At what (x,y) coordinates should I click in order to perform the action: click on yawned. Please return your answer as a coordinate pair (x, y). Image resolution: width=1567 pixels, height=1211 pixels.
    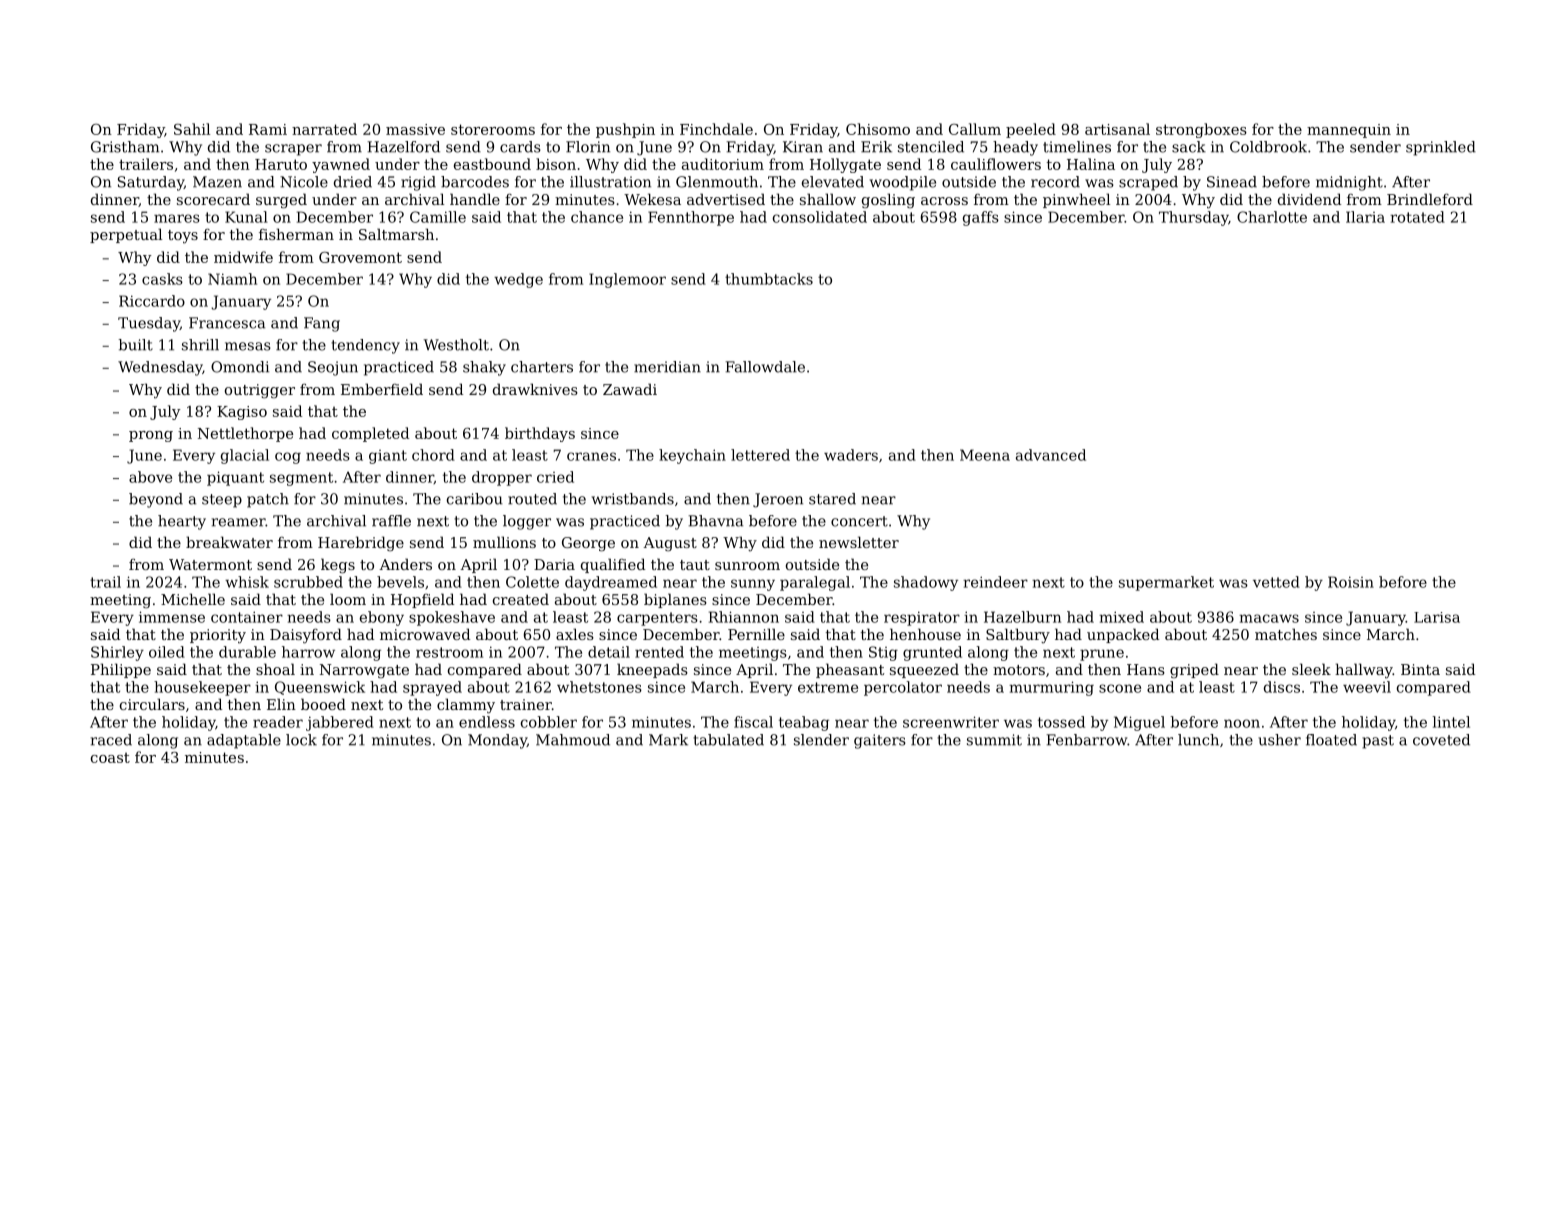
    Looking at the image, I should click on (341, 165).
